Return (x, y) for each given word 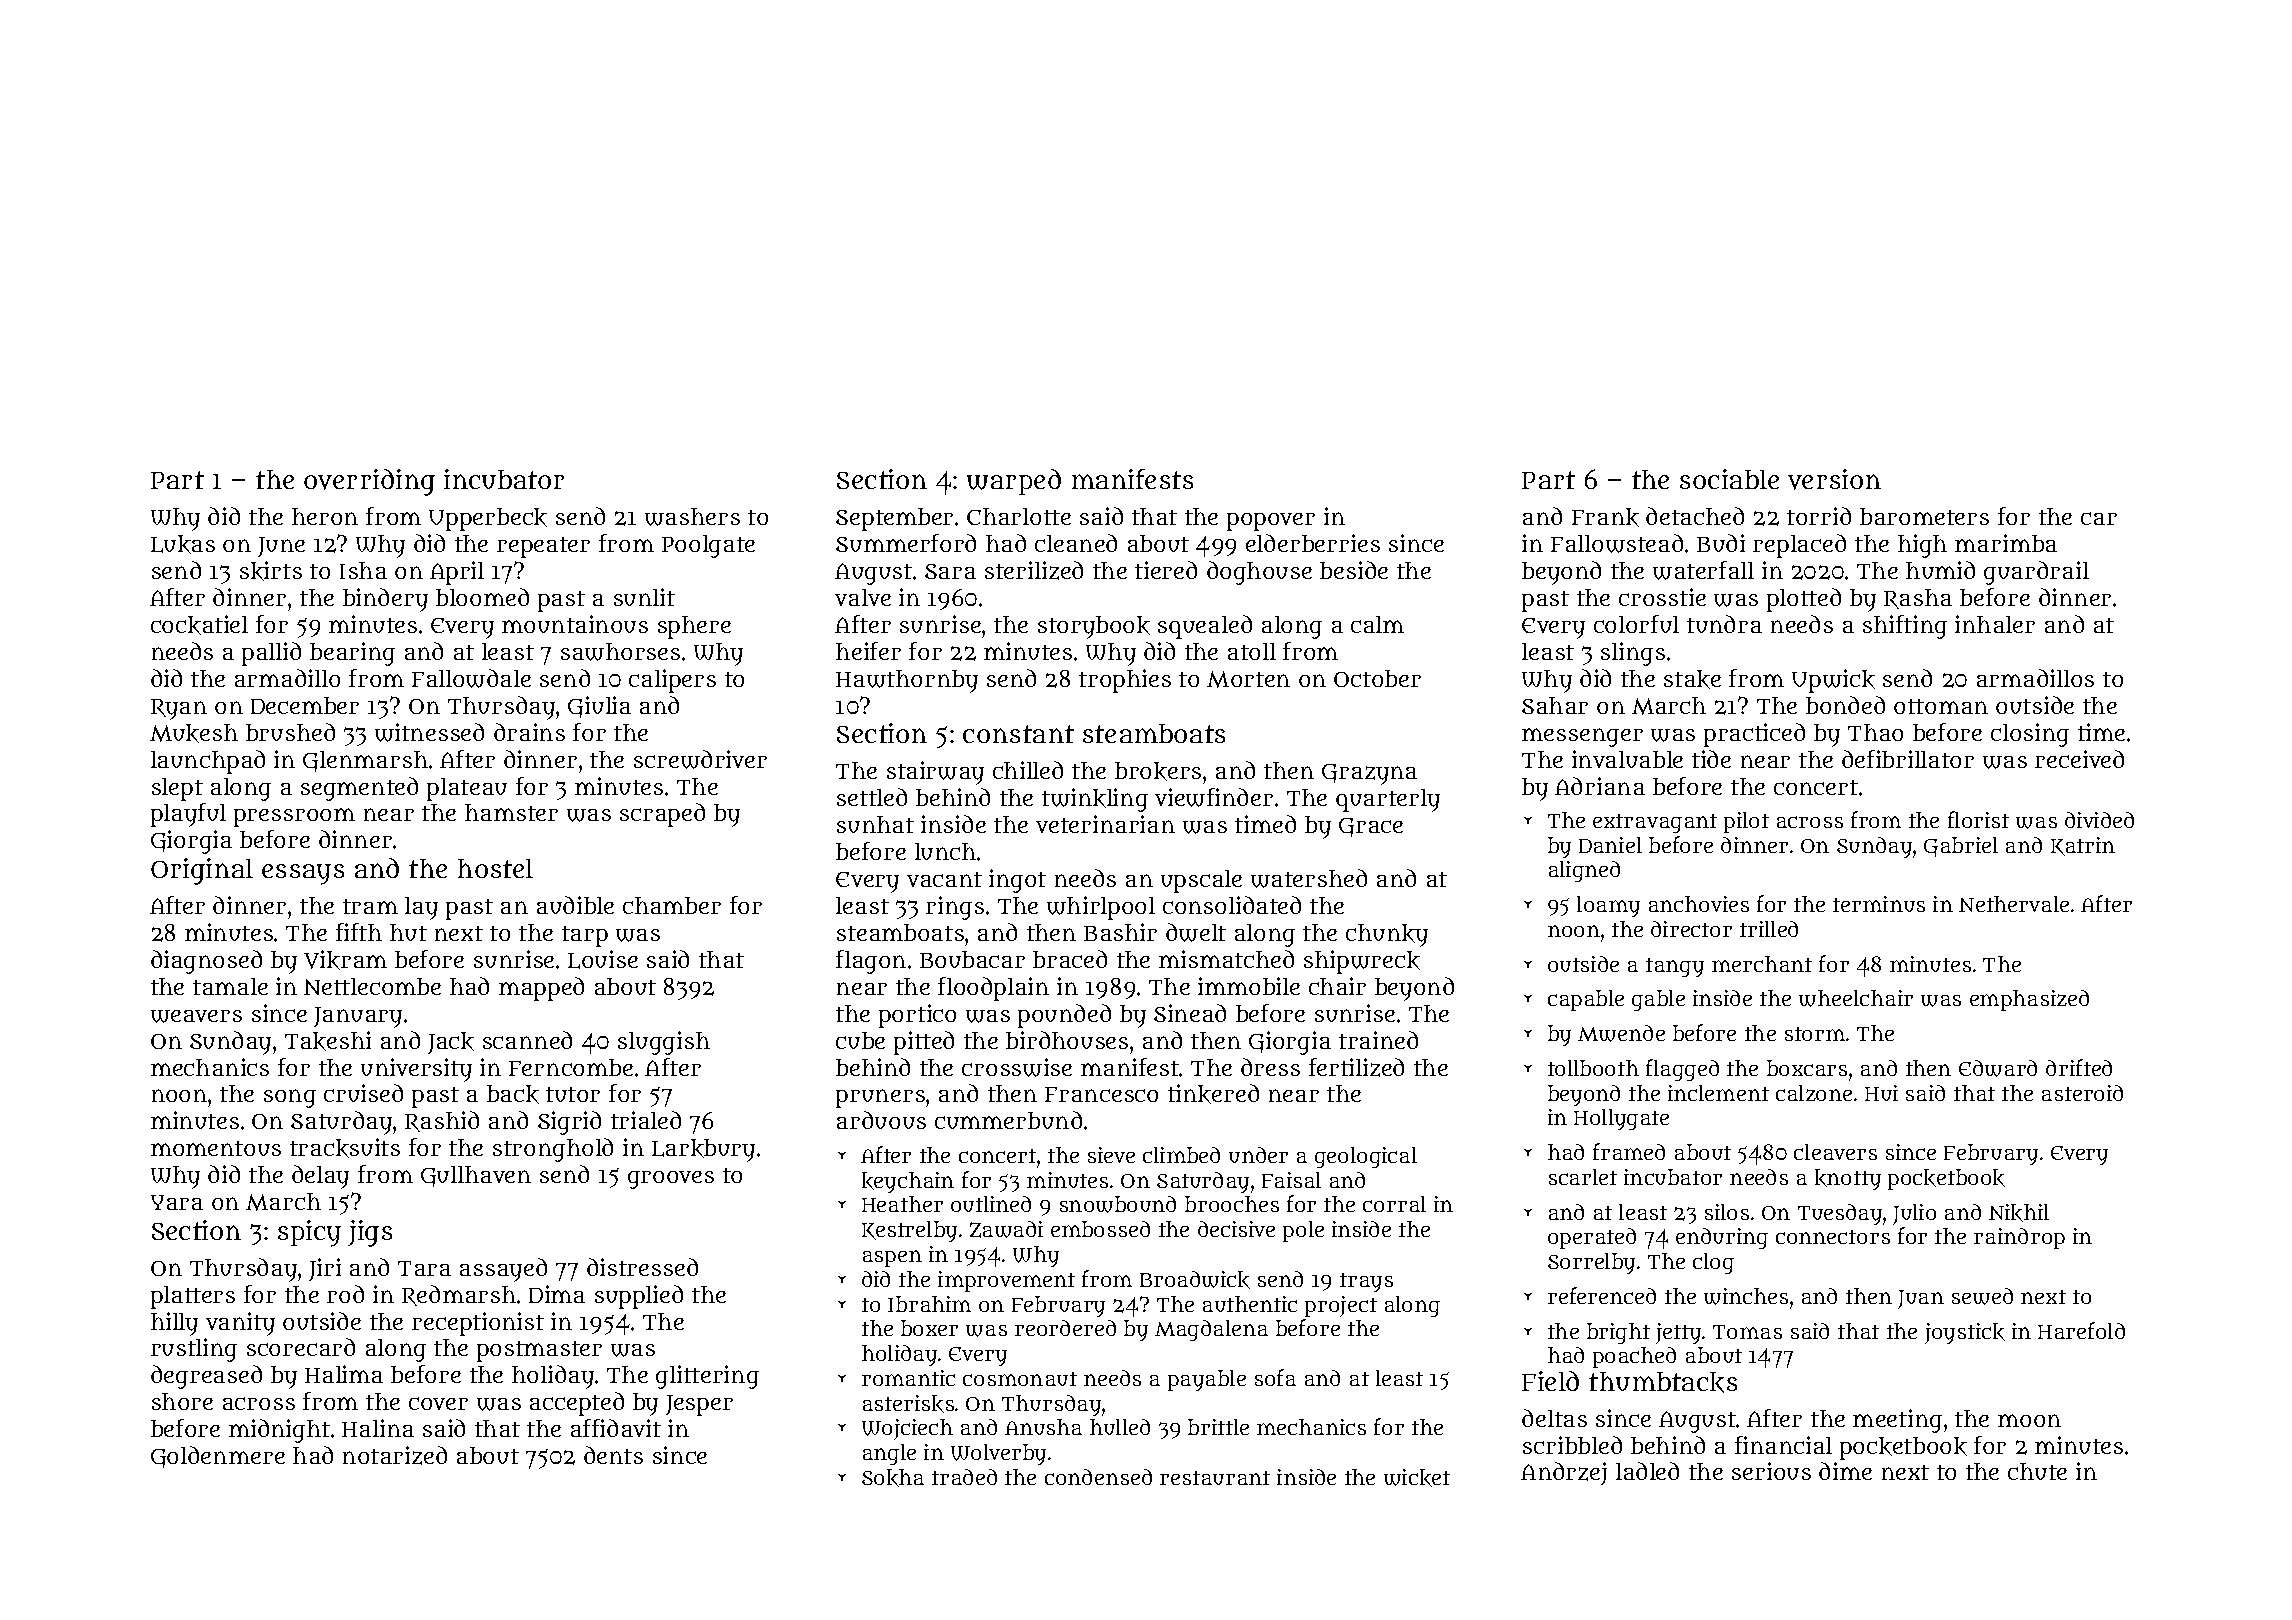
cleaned (1076, 543)
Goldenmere (218, 1457)
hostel (495, 868)
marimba (2006, 543)
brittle (1218, 1427)
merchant (1762, 964)
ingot (1017, 881)
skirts (271, 571)
